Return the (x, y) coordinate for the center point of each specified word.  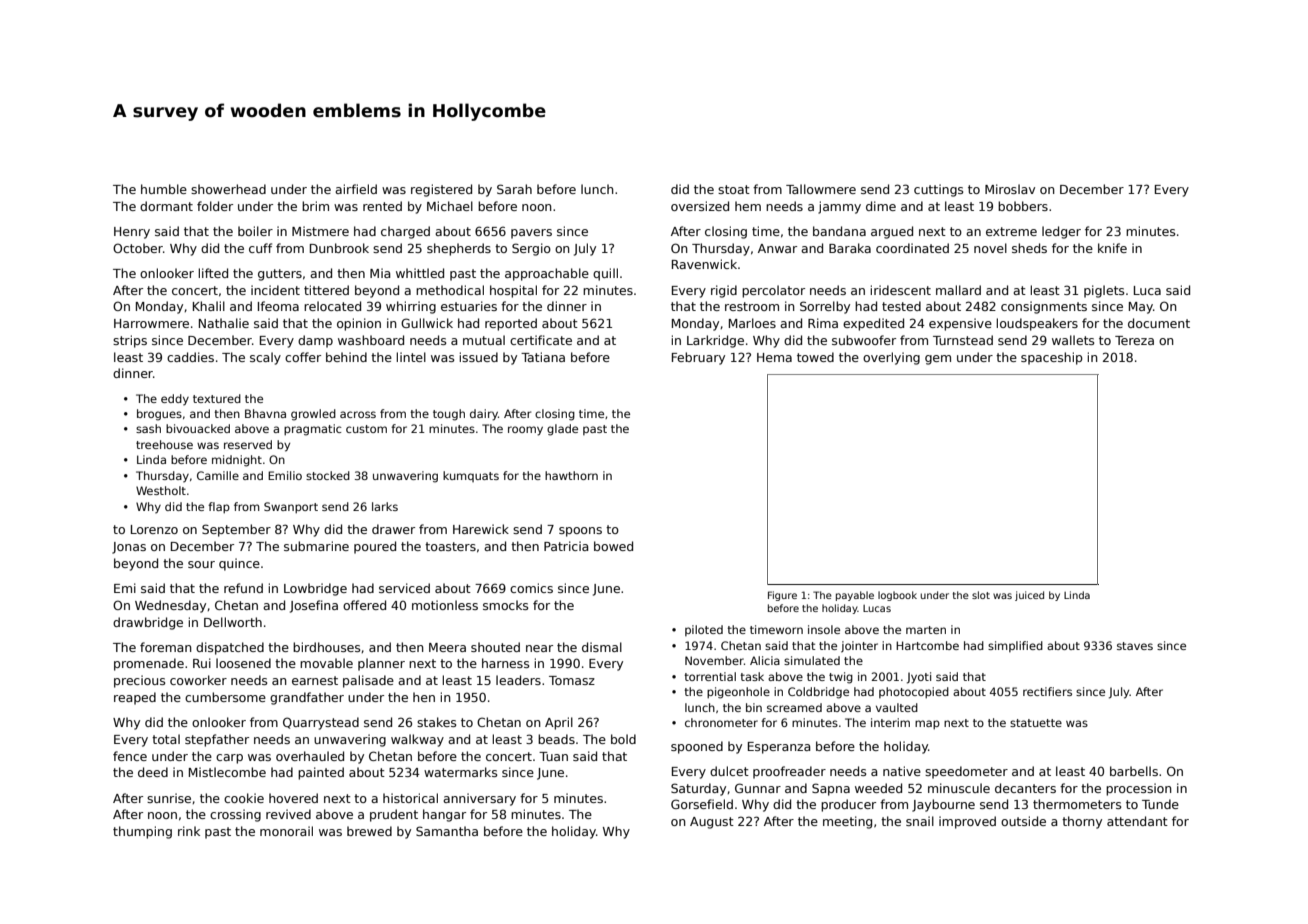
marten (926, 630)
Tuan (553, 756)
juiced (1029, 596)
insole (824, 629)
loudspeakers (1037, 324)
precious (140, 681)
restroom (752, 306)
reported (511, 324)
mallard (958, 290)
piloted (704, 630)
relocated (332, 306)
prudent (394, 815)
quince (239, 564)
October (138, 248)
